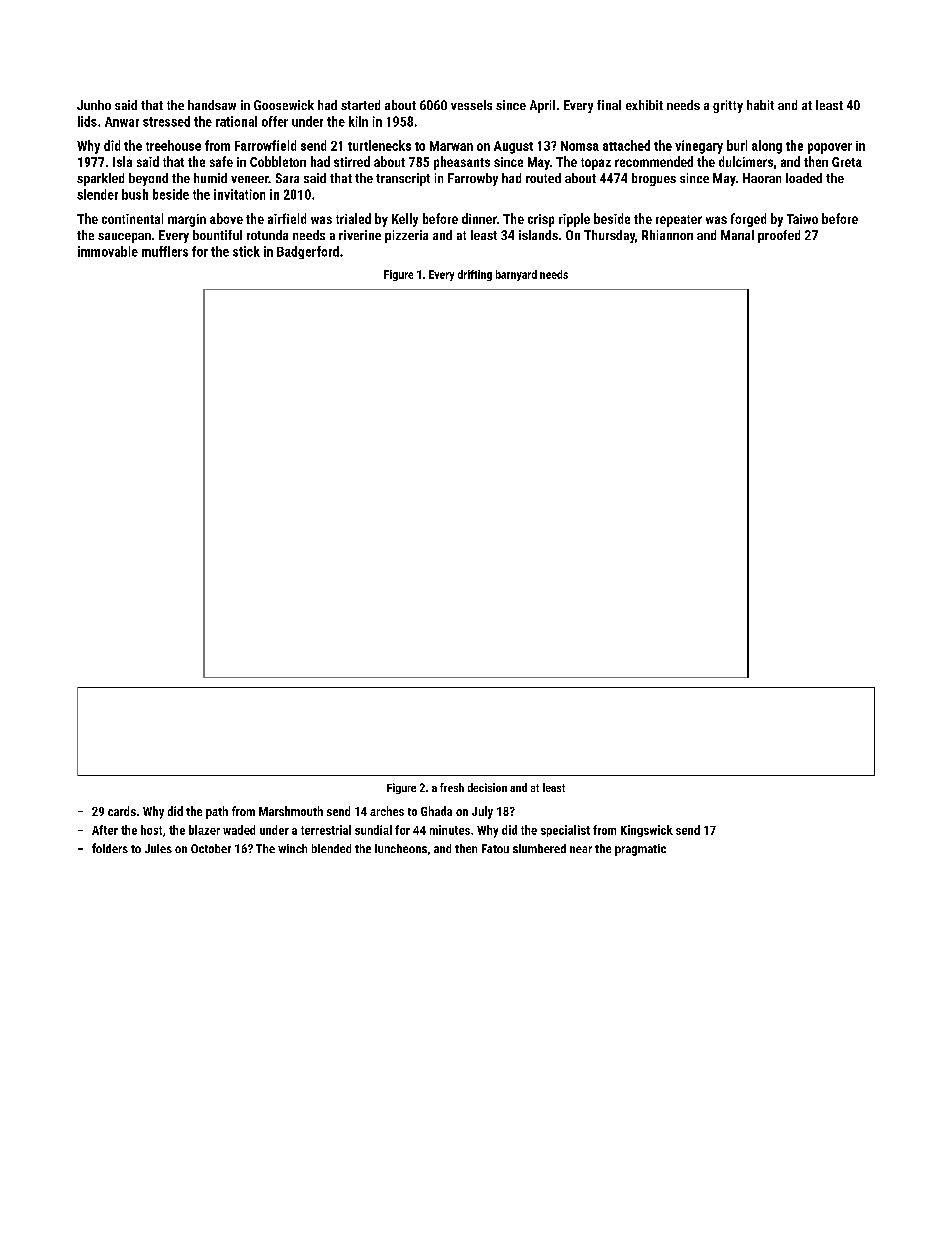  I want to click on drifting, so click(475, 275).
